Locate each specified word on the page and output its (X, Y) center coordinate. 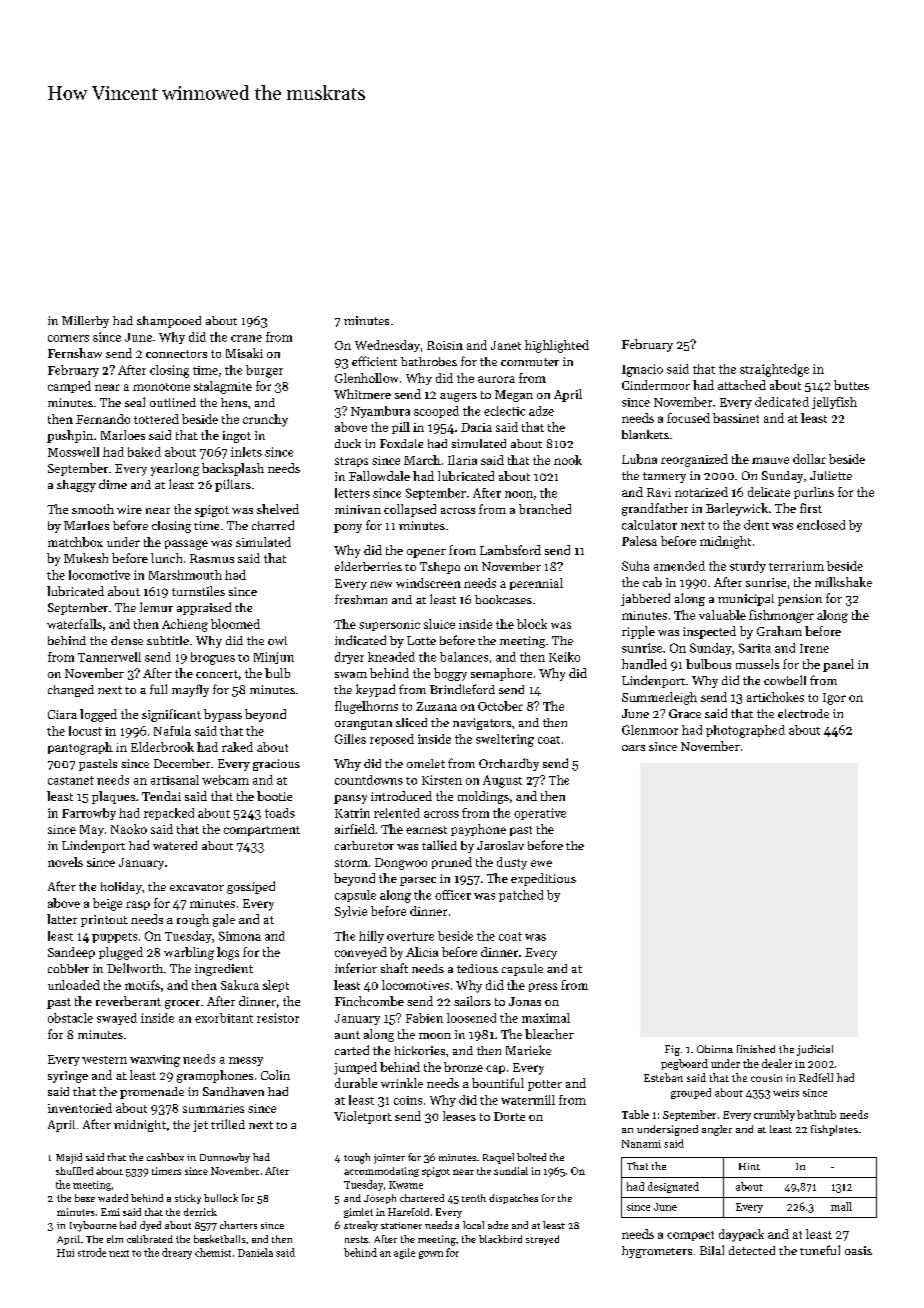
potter (545, 1085)
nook (568, 460)
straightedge (774, 370)
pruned (452, 863)
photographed (745, 731)
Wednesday (387, 346)
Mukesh (86, 558)
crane (246, 338)
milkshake (843, 582)
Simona (240, 936)
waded (113, 1198)
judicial (815, 1050)
